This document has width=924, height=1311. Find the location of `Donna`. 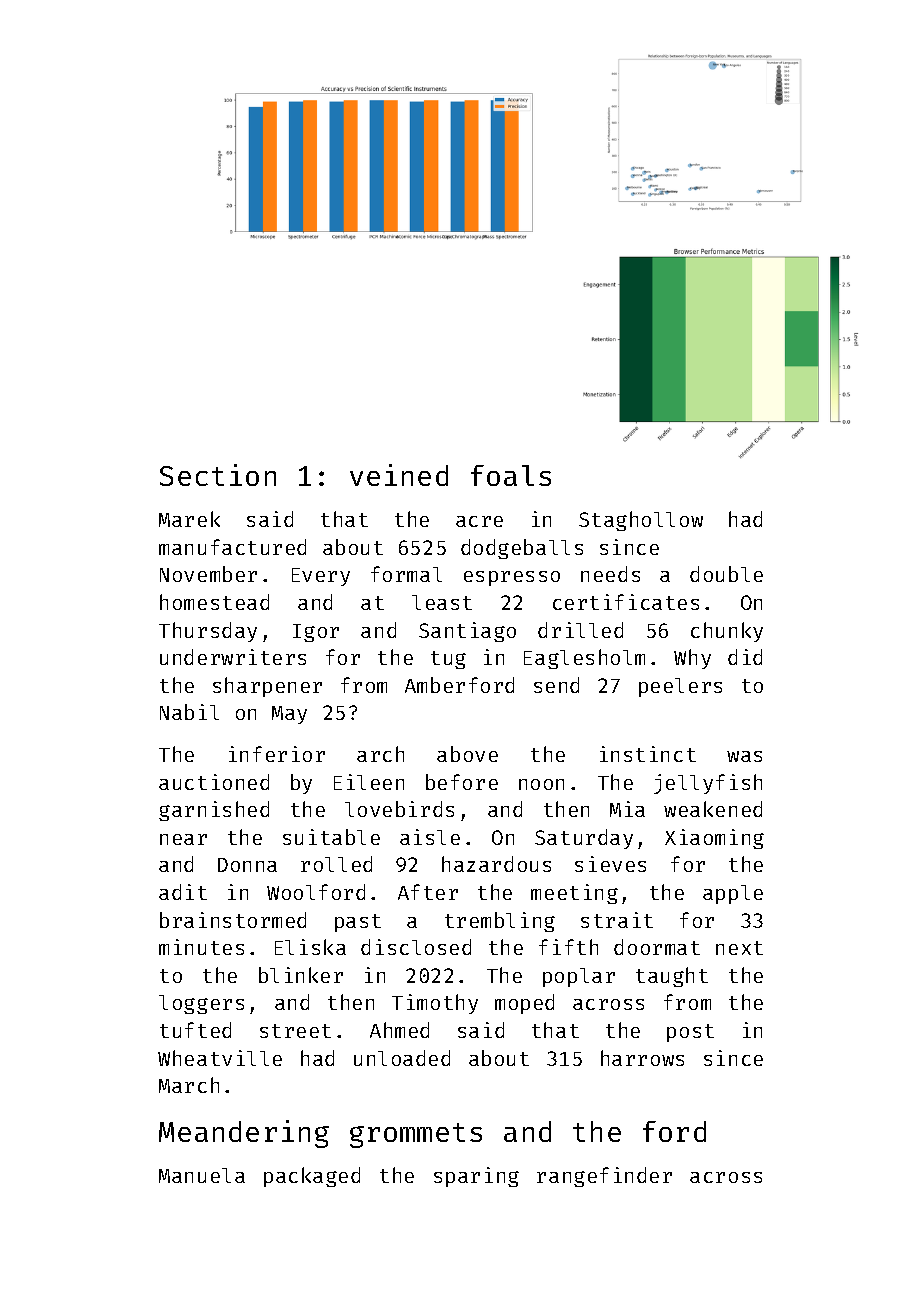

Donna is located at coordinates (247, 865).
